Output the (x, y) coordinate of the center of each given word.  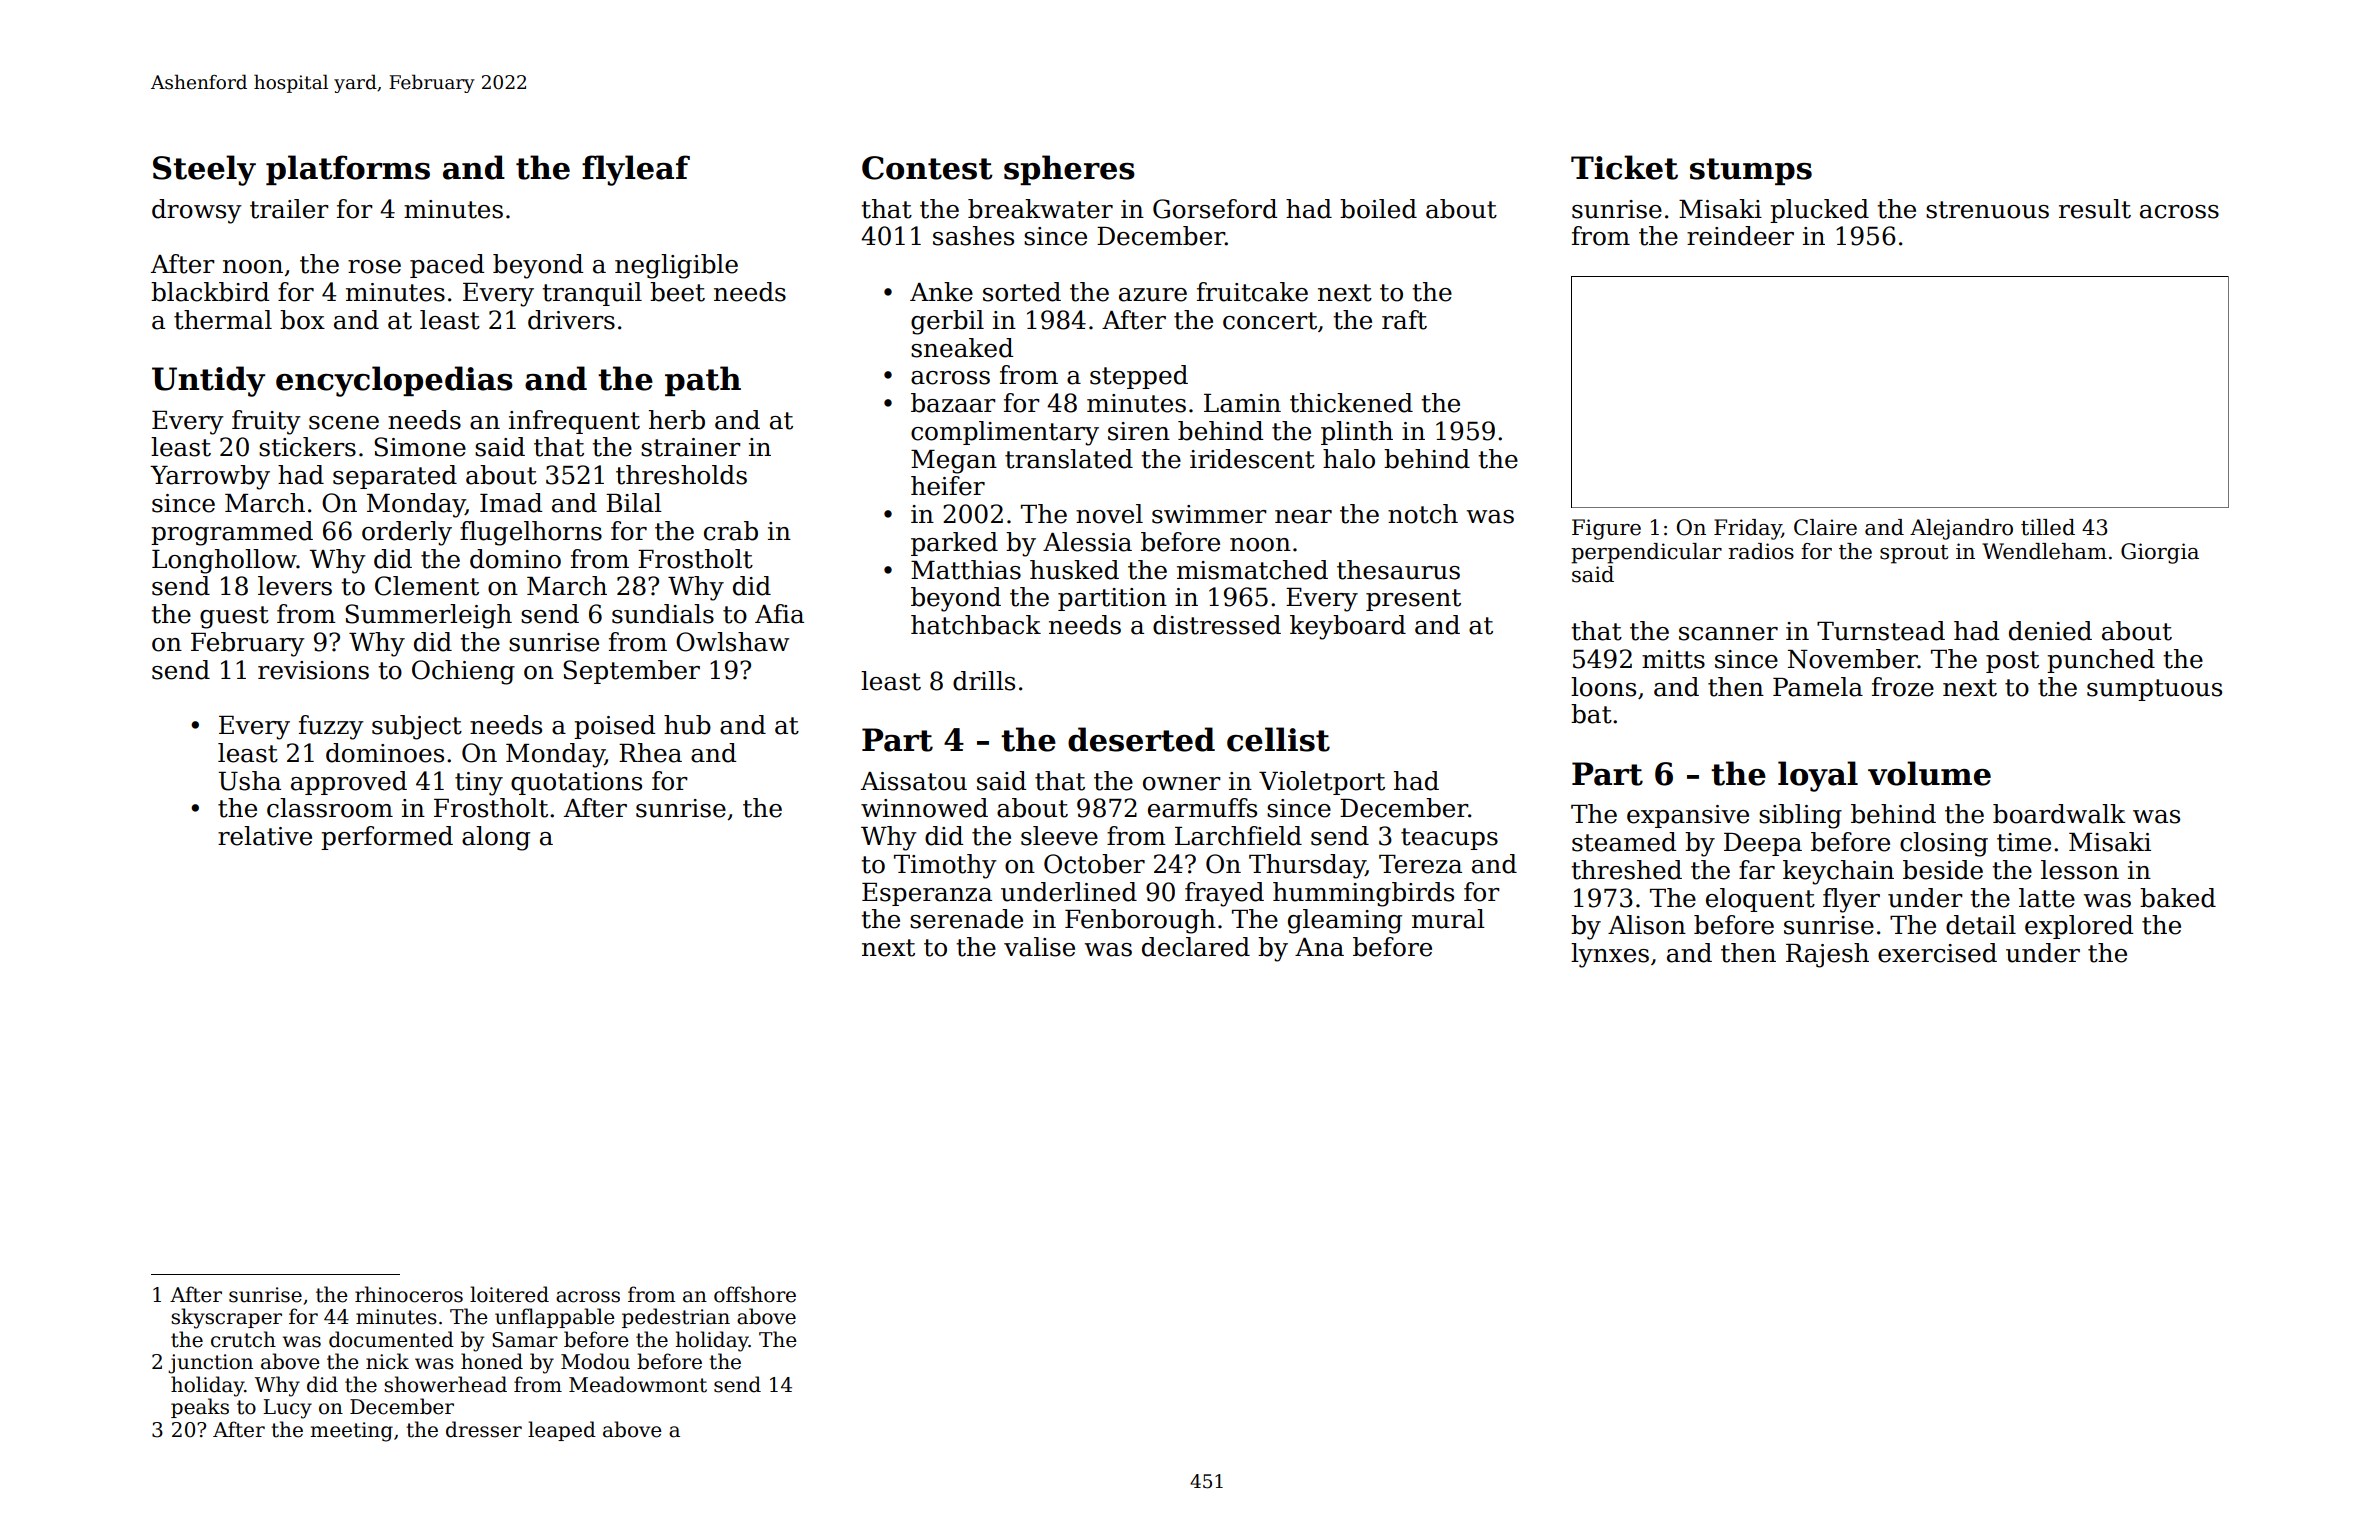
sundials (663, 614)
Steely (204, 170)
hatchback (976, 625)
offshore (755, 1294)
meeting (352, 1432)
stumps (1751, 171)
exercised (1937, 953)
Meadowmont (638, 1384)
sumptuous (2154, 690)
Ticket (1624, 167)
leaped (562, 1431)
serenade (966, 919)
